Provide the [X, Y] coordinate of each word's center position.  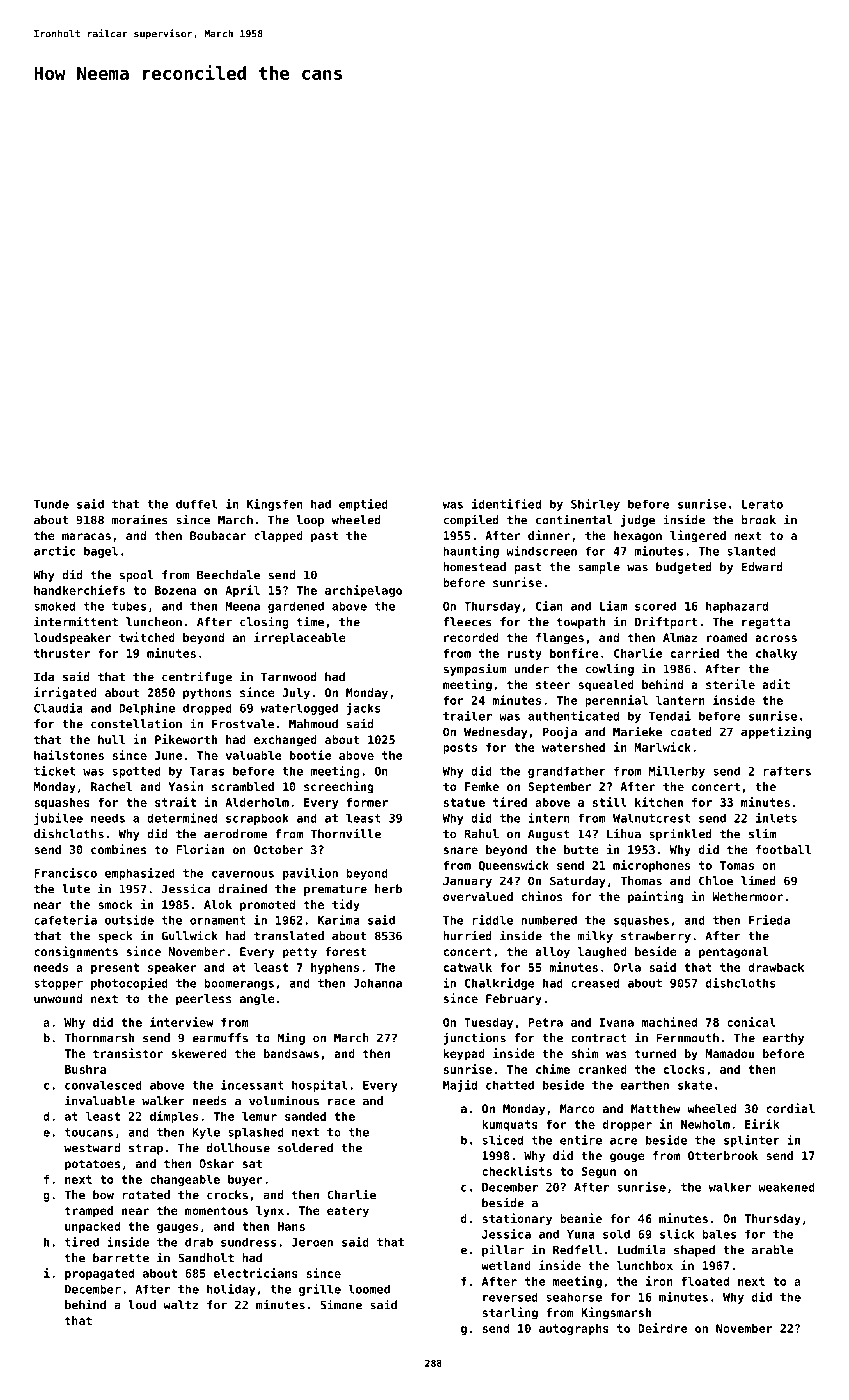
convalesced [103, 1085]
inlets [776, 818]
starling [510, 1313]
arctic [54, 551]
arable [773, 1250]
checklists [517, 1171]
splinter [752, 1141]
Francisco [65, 873]
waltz [180, 1305]
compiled [471, 520]
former [367, 802]
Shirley [595, 505]
